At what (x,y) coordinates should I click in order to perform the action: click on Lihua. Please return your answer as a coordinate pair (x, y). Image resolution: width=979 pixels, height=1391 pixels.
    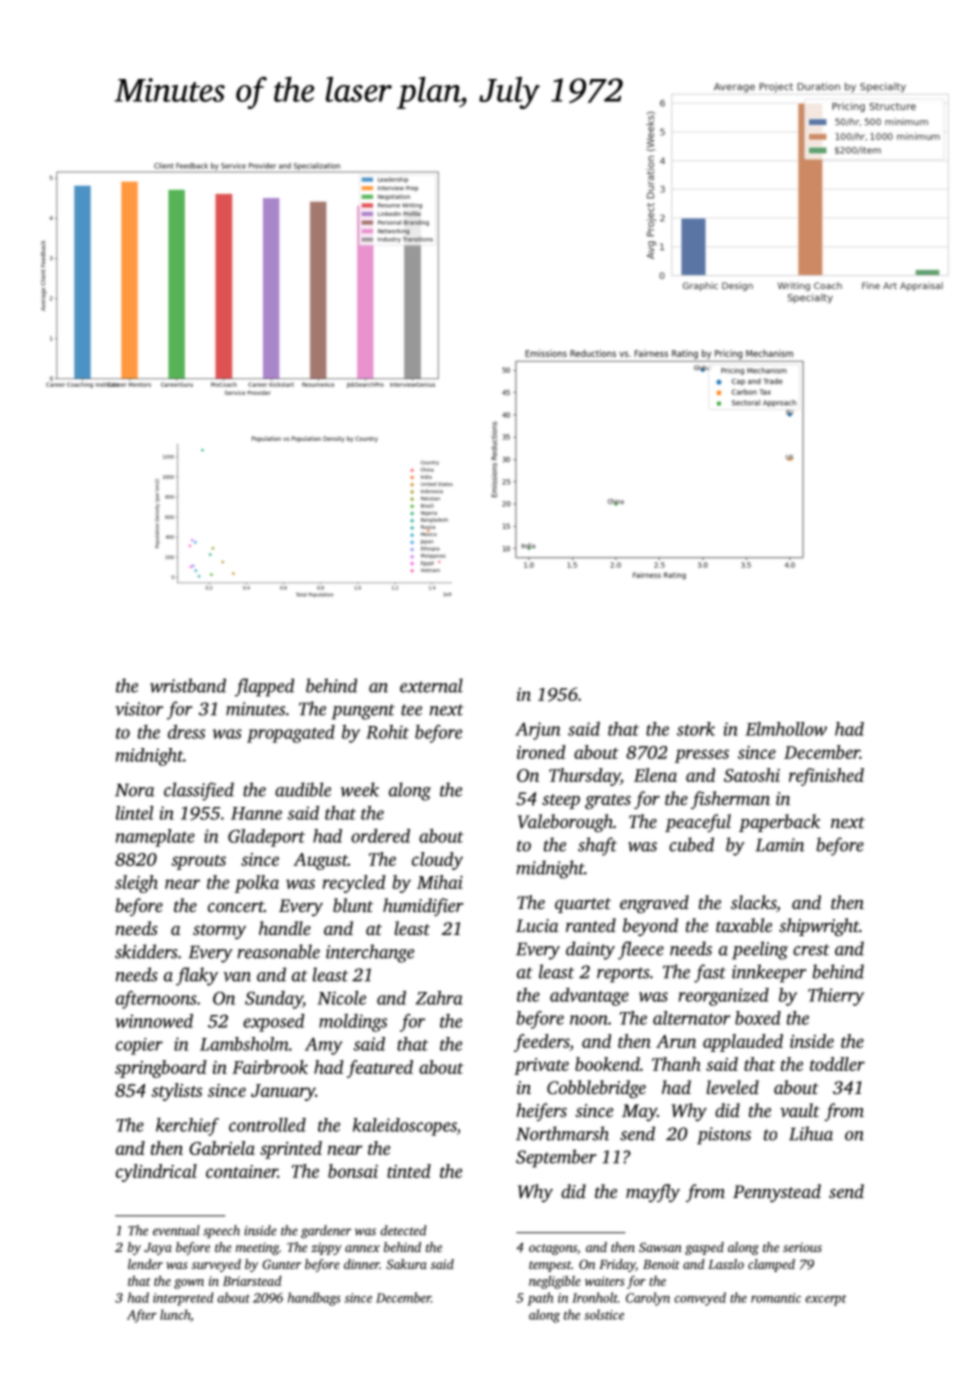
    Looking at the image, I should click on (811, 1133).
